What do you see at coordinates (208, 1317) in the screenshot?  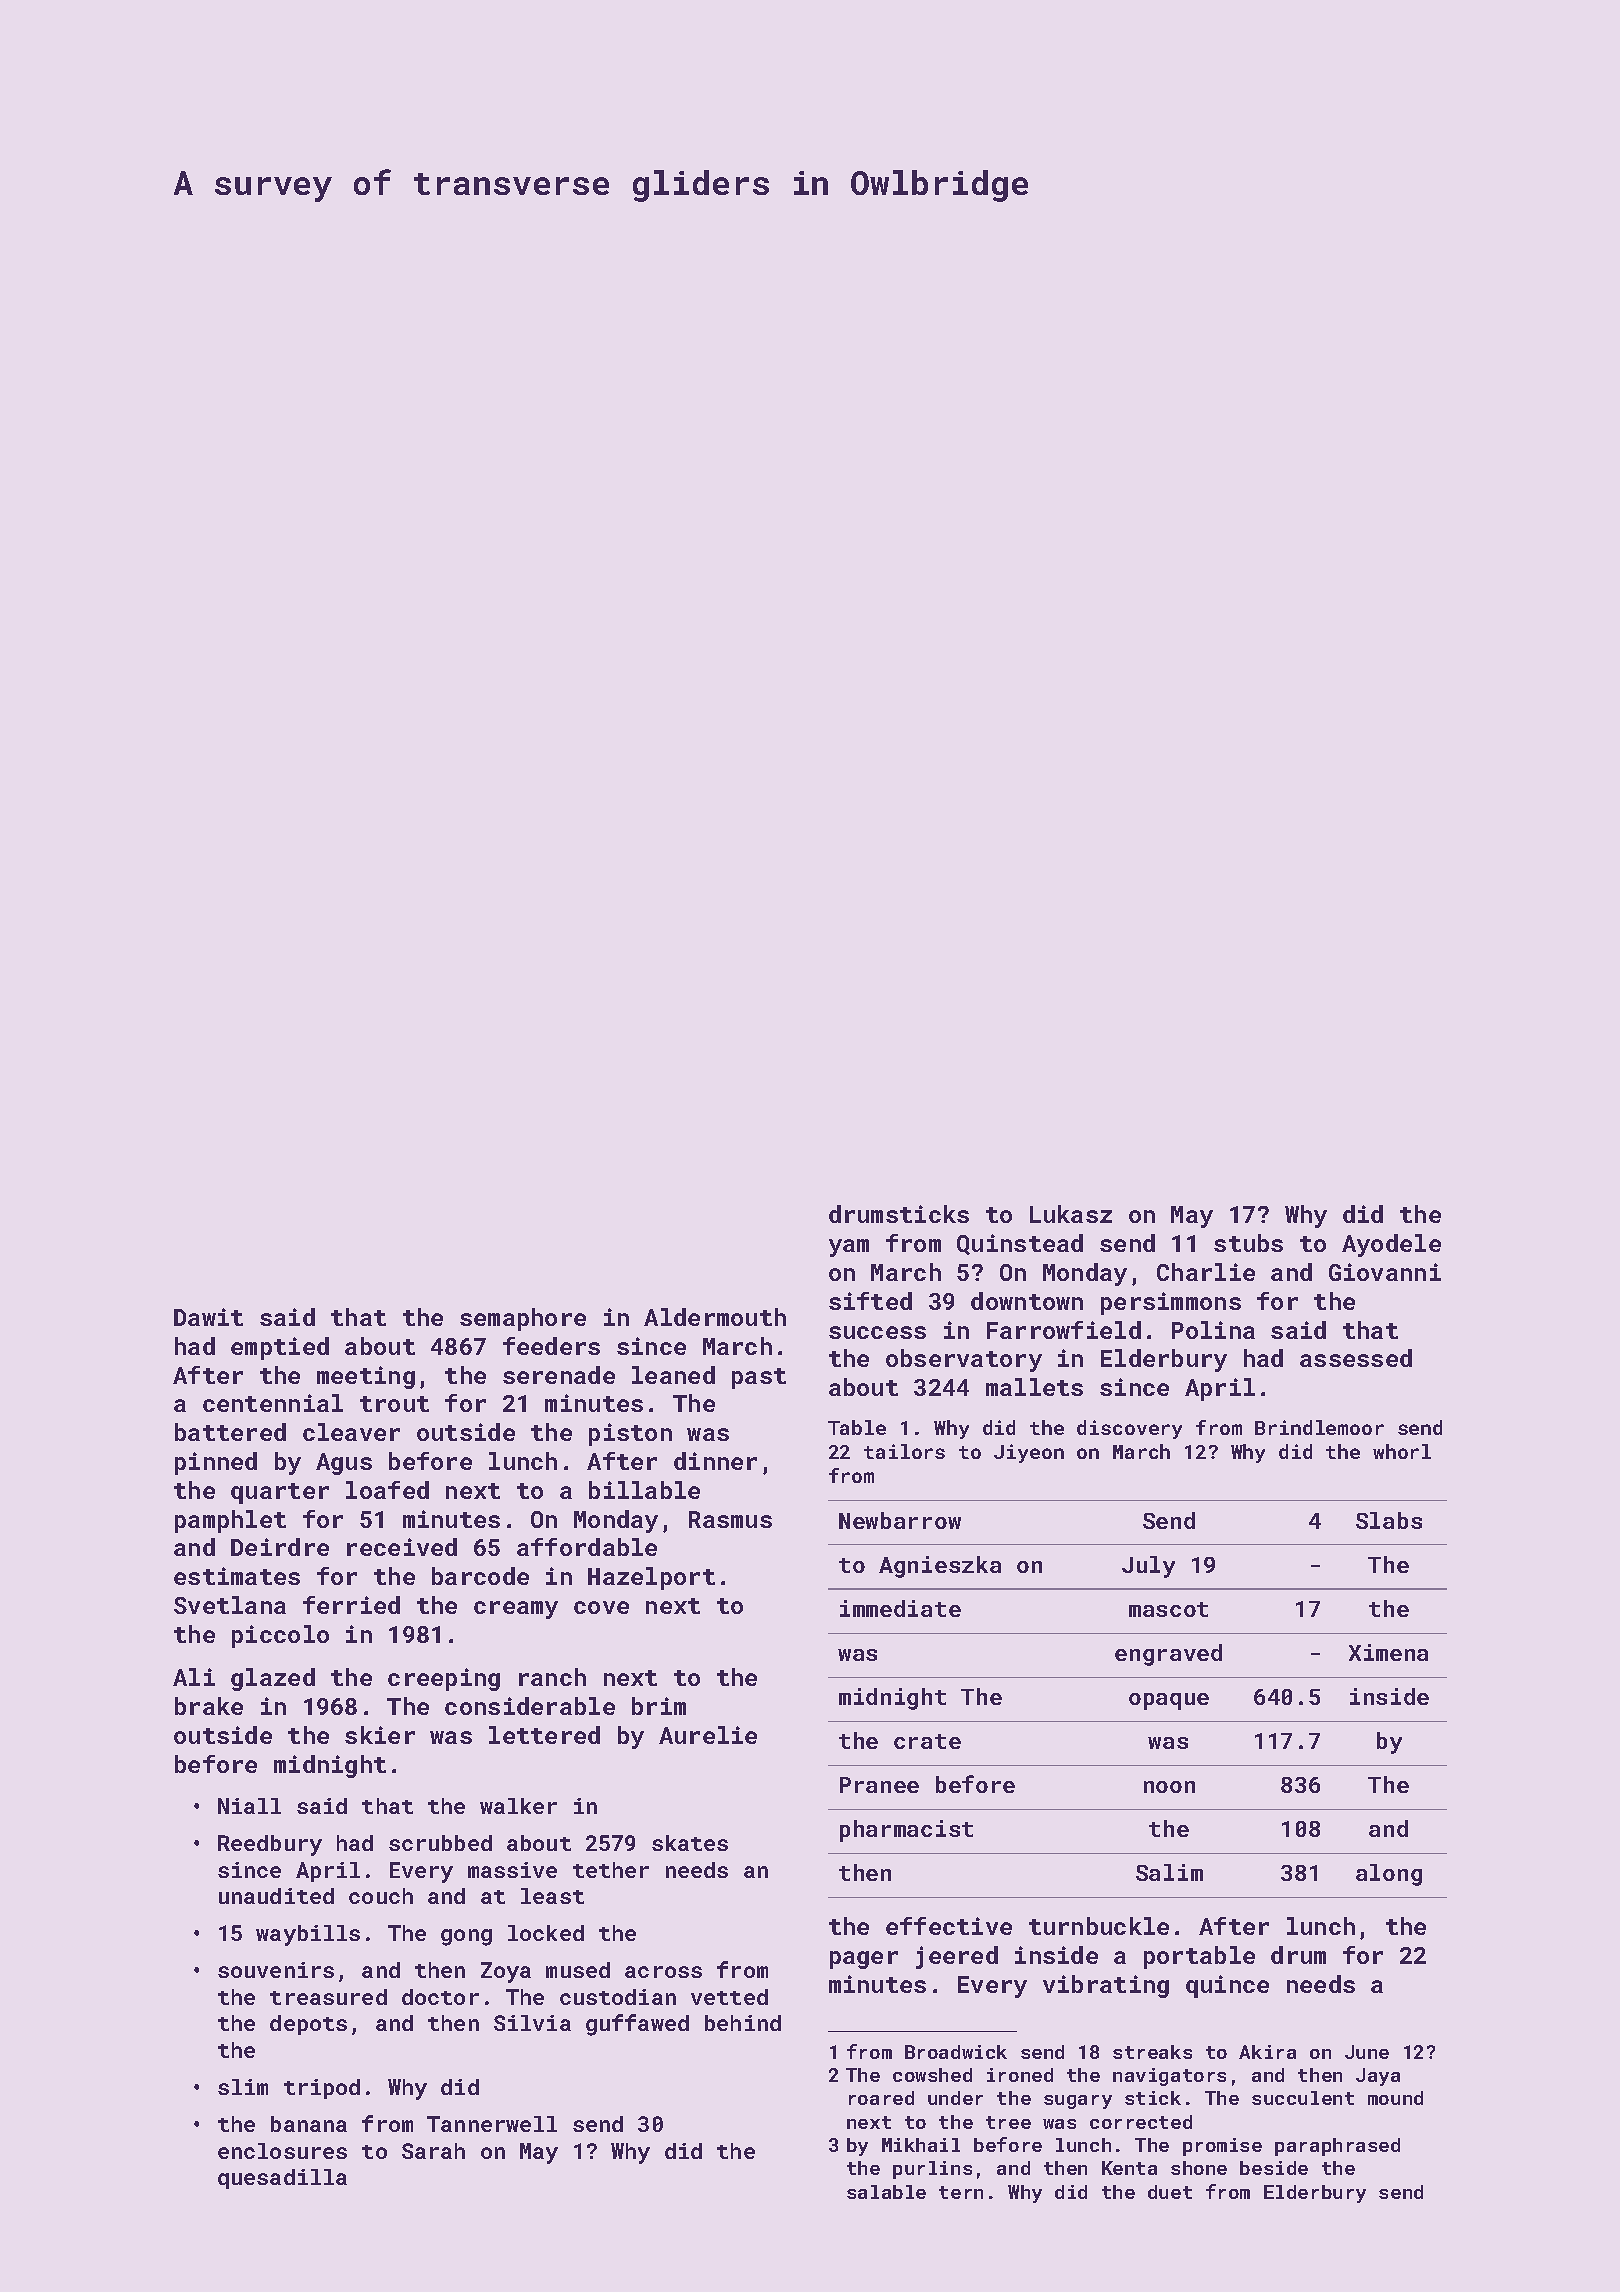 I see `Dawit` at bounding box center [208, 1317].
